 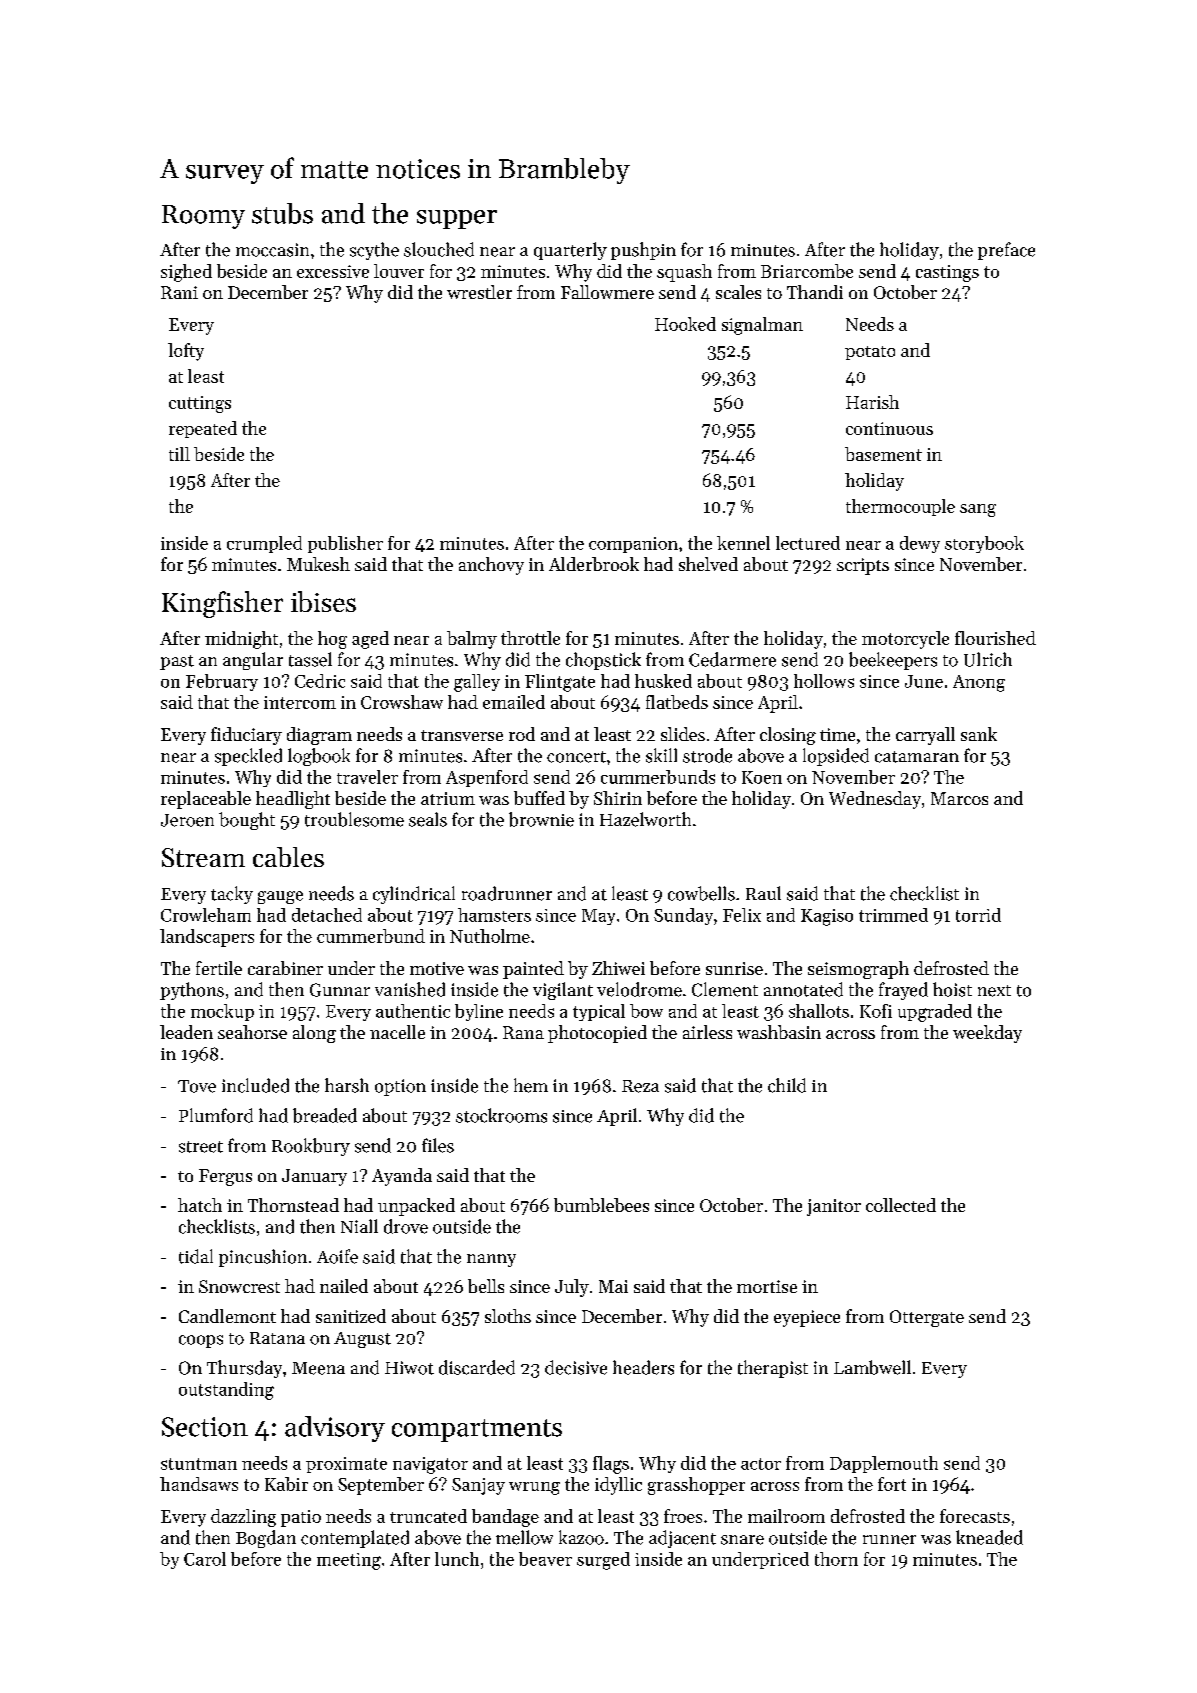 What do you see at coordinates (201, 1147) in the page?
I see `street` at bounding box center [201, 1147].
